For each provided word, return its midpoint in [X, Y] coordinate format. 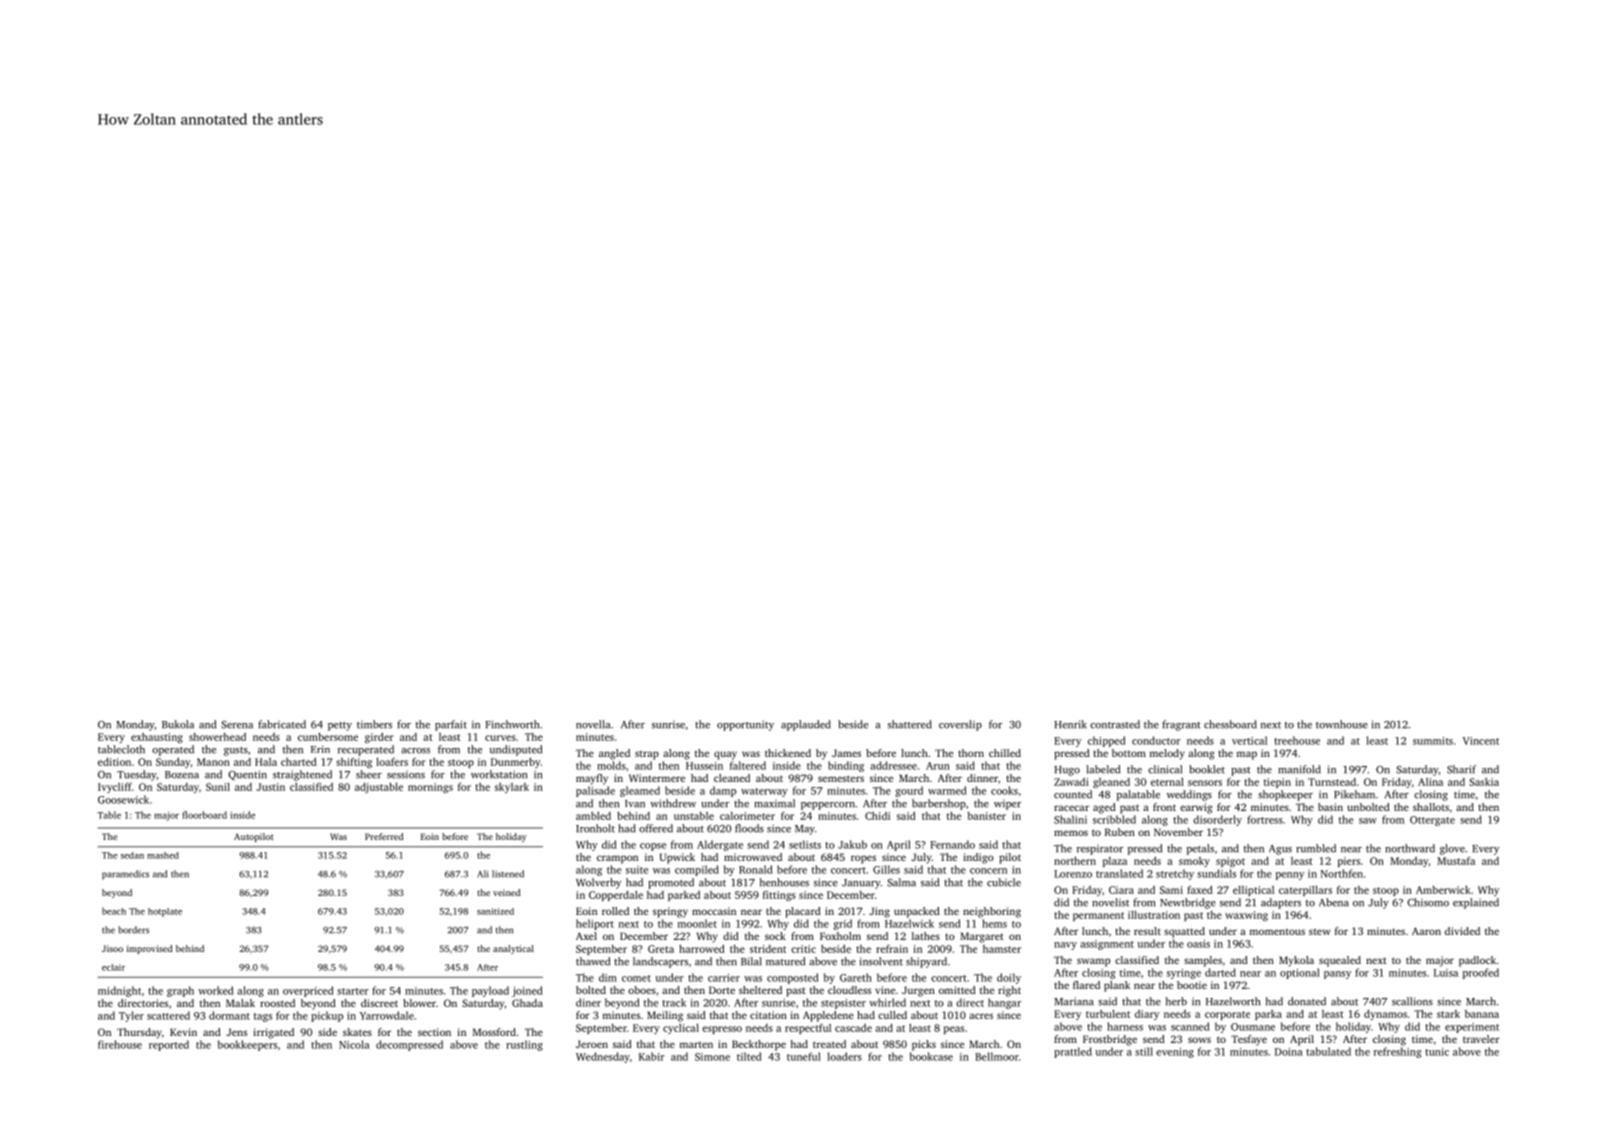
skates [357, 1032]
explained [1476, 903]
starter [353, 991]
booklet [1207, 769]
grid [842, 924]
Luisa [1446, 973]
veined [507, 892]
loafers [392, 762]
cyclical [681, 1029]
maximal [774, 803]
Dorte [722, 990]
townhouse [1342, 724]
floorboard [204, 815]
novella [593, 724]
